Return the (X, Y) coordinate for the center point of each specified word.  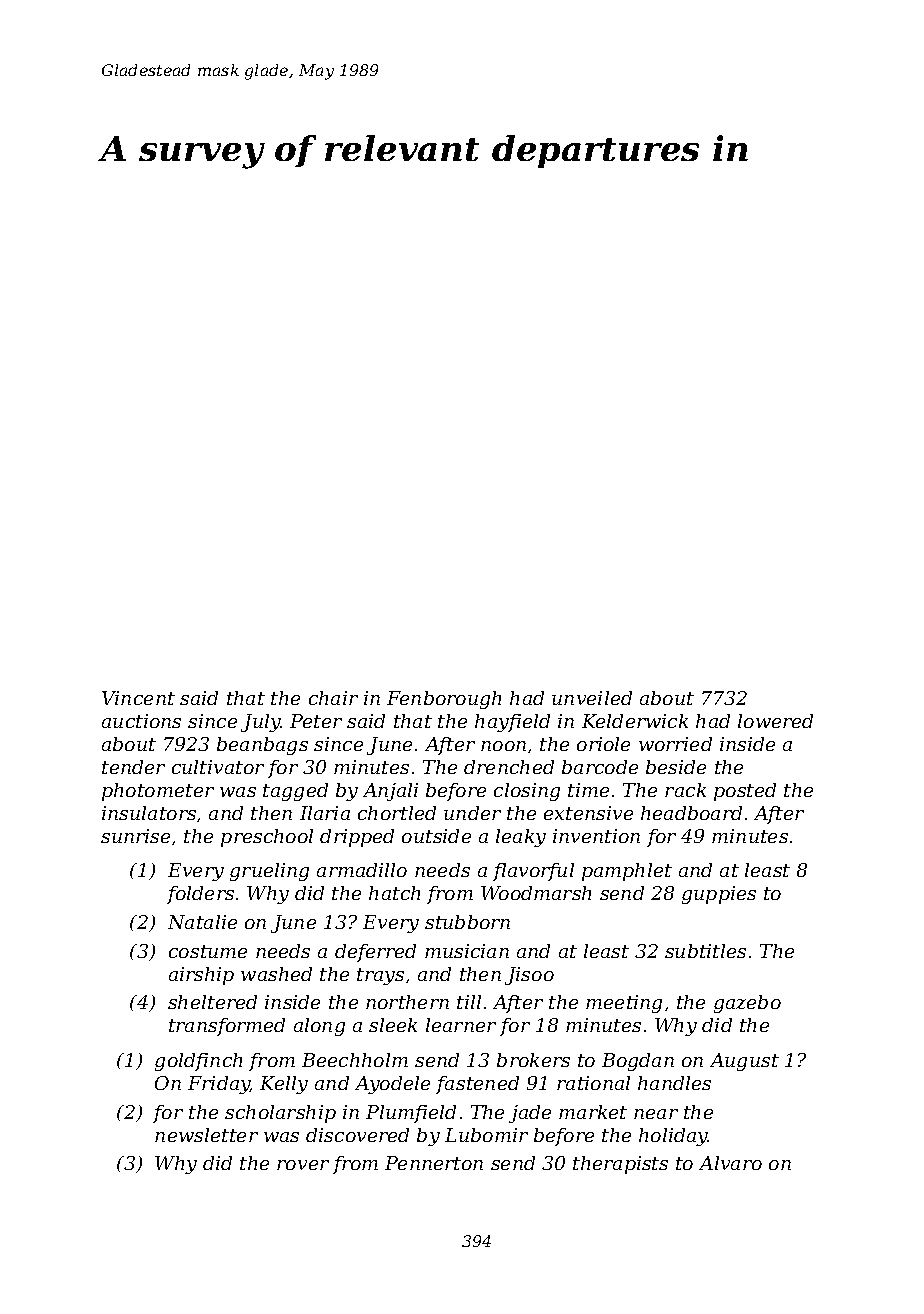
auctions (141, 721)
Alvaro (730, 1163)
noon (503, 746)
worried (675, 744)
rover (303, 1165)
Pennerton (434, 1163)
